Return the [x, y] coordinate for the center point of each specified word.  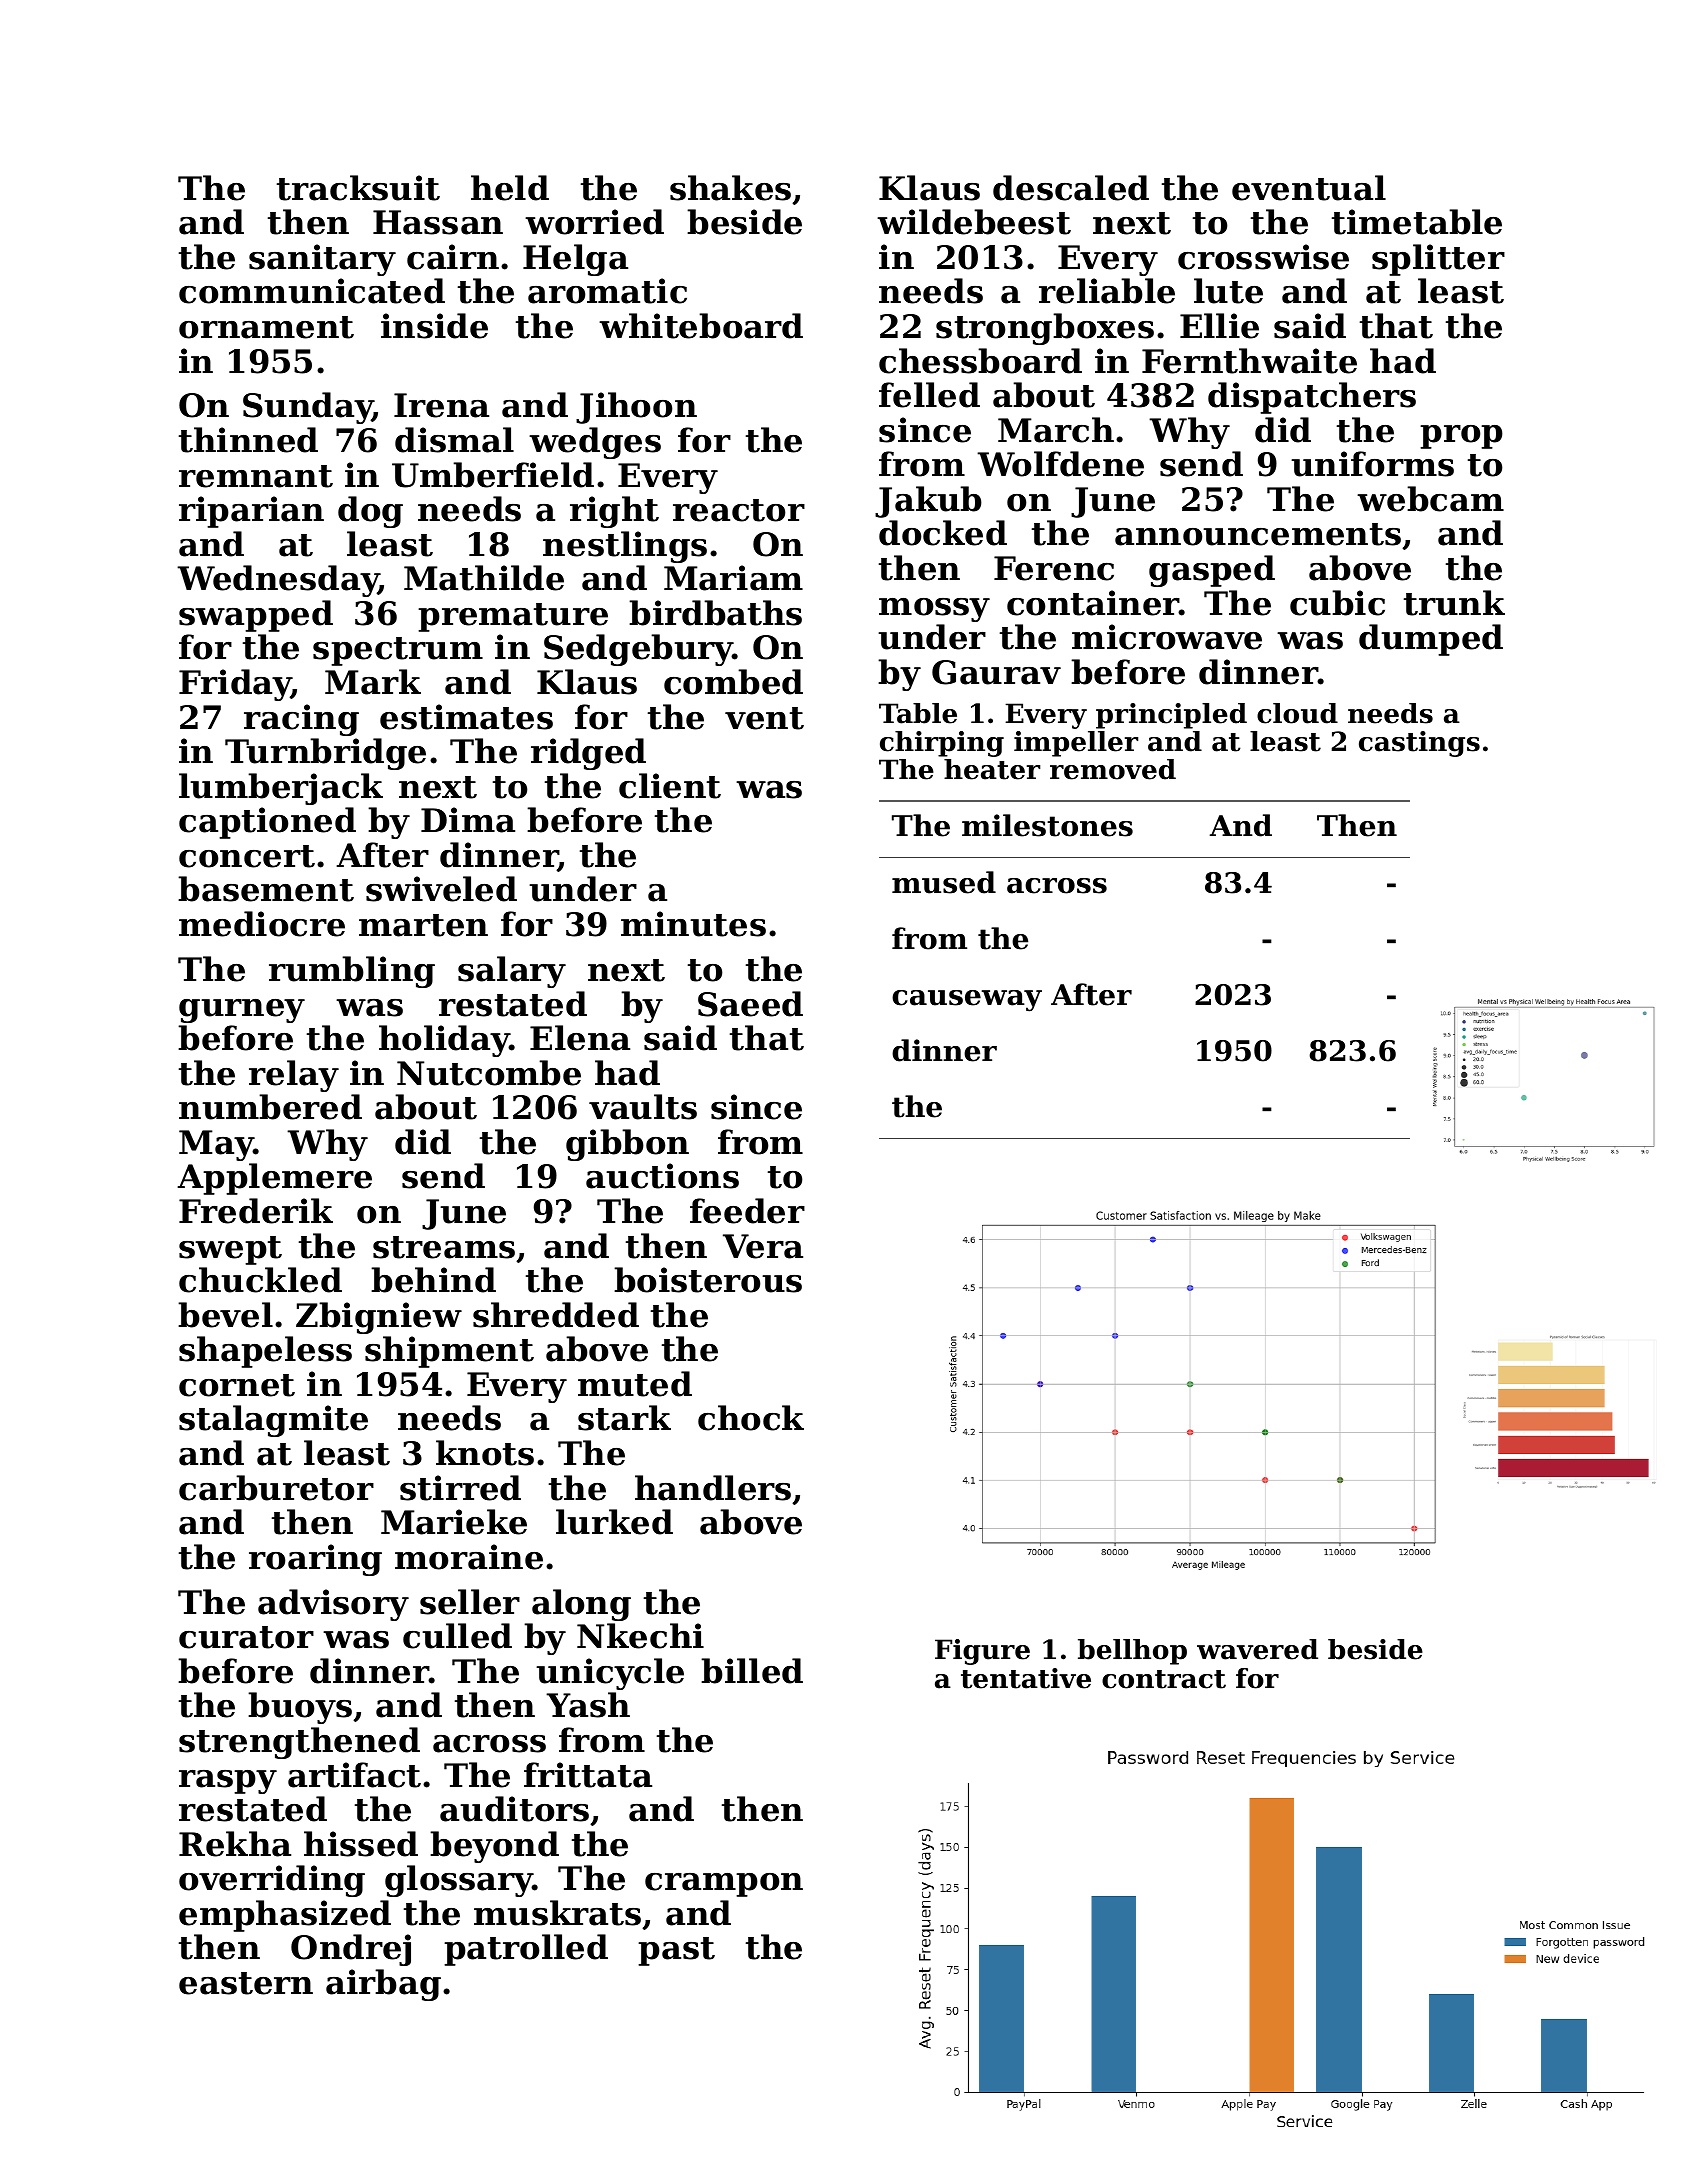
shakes [730, 188]
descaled [1071, 188]
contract [1164, 1679]
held [510, 188]
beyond [494, 1847]
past [676, 1951]
